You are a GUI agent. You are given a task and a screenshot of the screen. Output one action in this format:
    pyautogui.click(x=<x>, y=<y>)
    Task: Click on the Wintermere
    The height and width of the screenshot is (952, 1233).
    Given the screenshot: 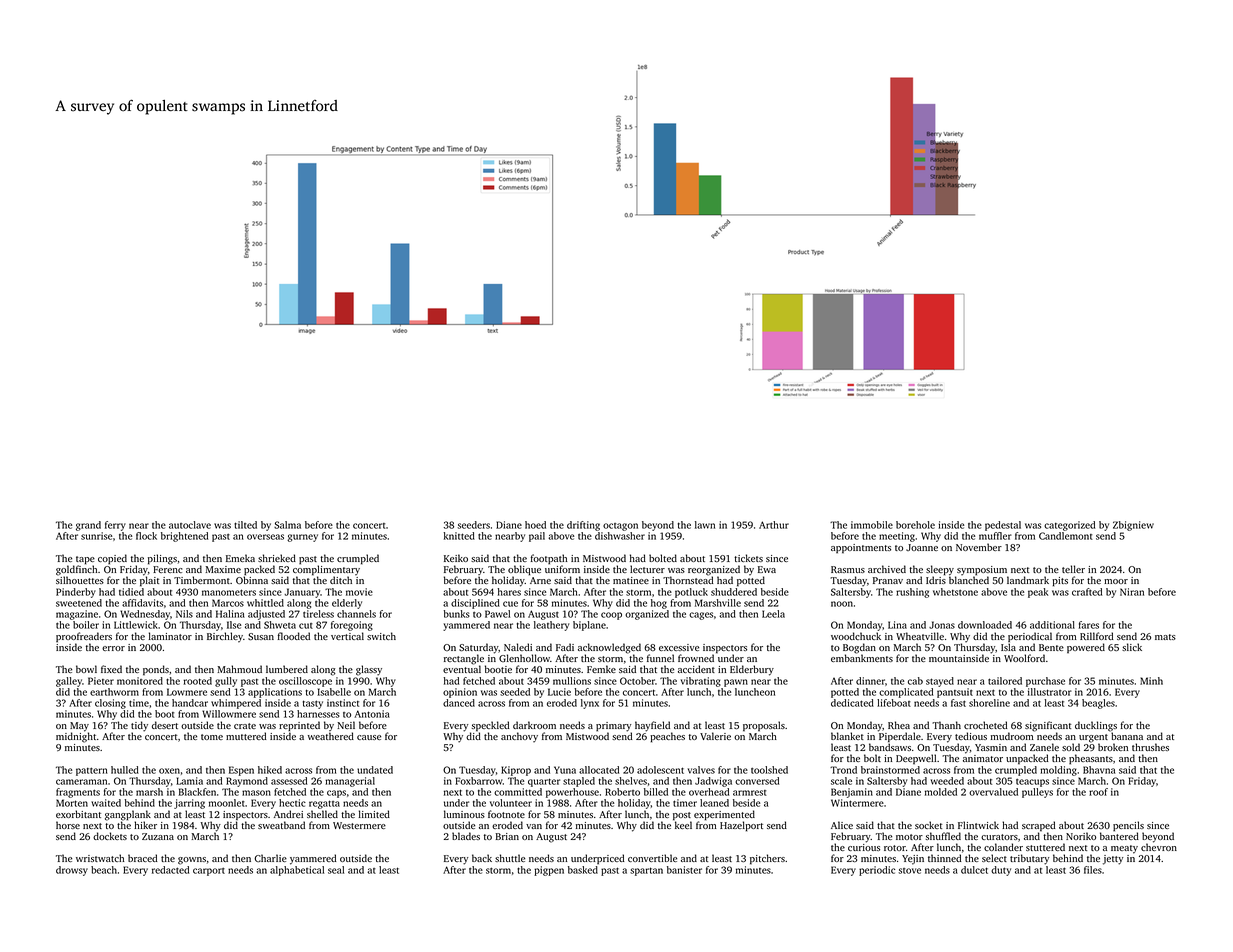 What is the action you would take?
    pyautogui.click(x=857, y=803)
